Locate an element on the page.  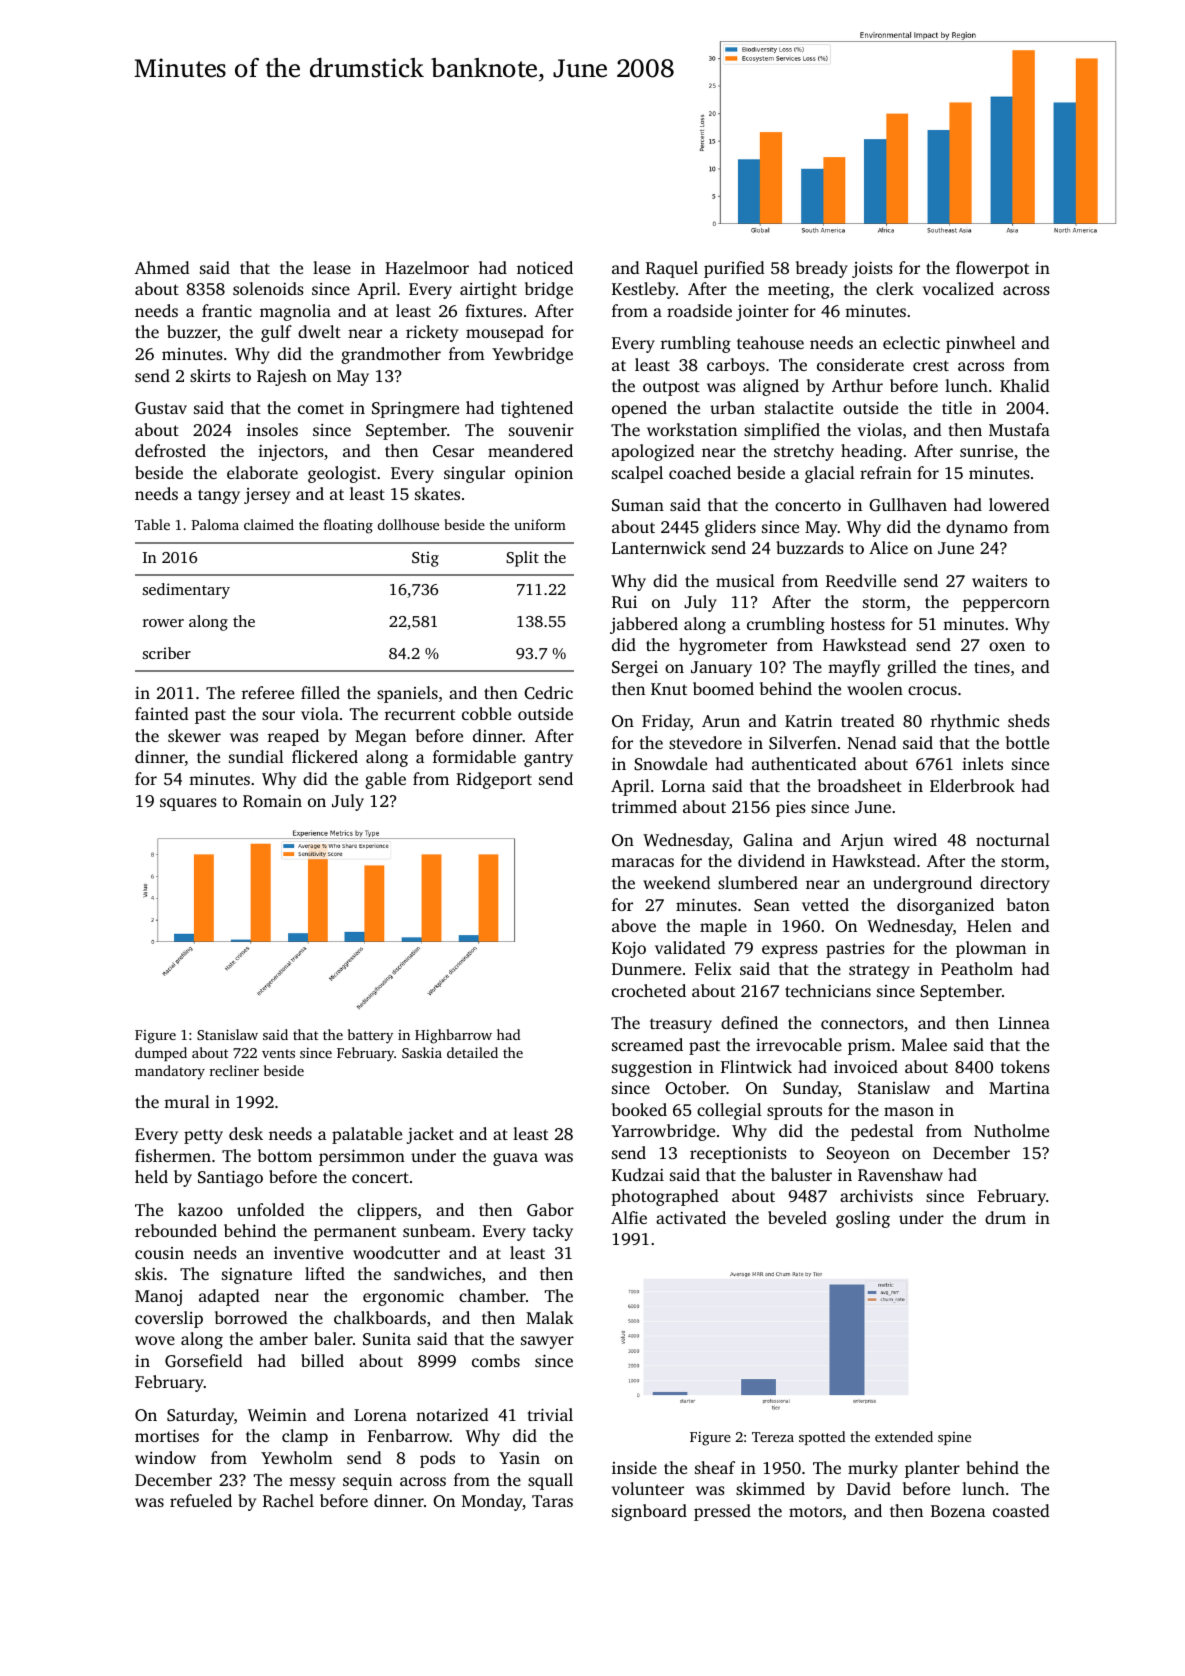
Suman is located at coordinates (638, 505).
